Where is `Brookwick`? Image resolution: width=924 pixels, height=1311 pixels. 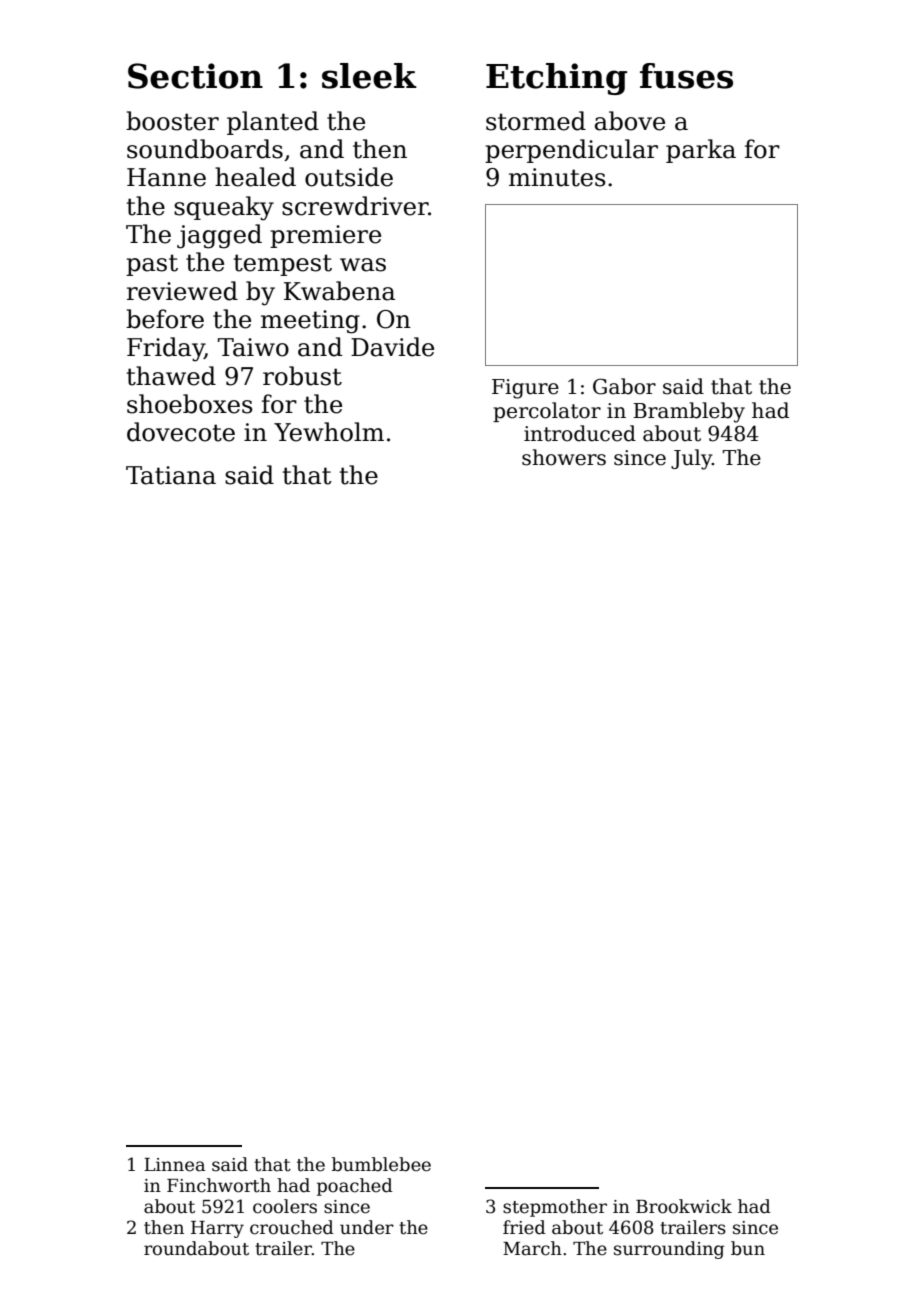 Brookwick is located at coordinates (684, 1206).
